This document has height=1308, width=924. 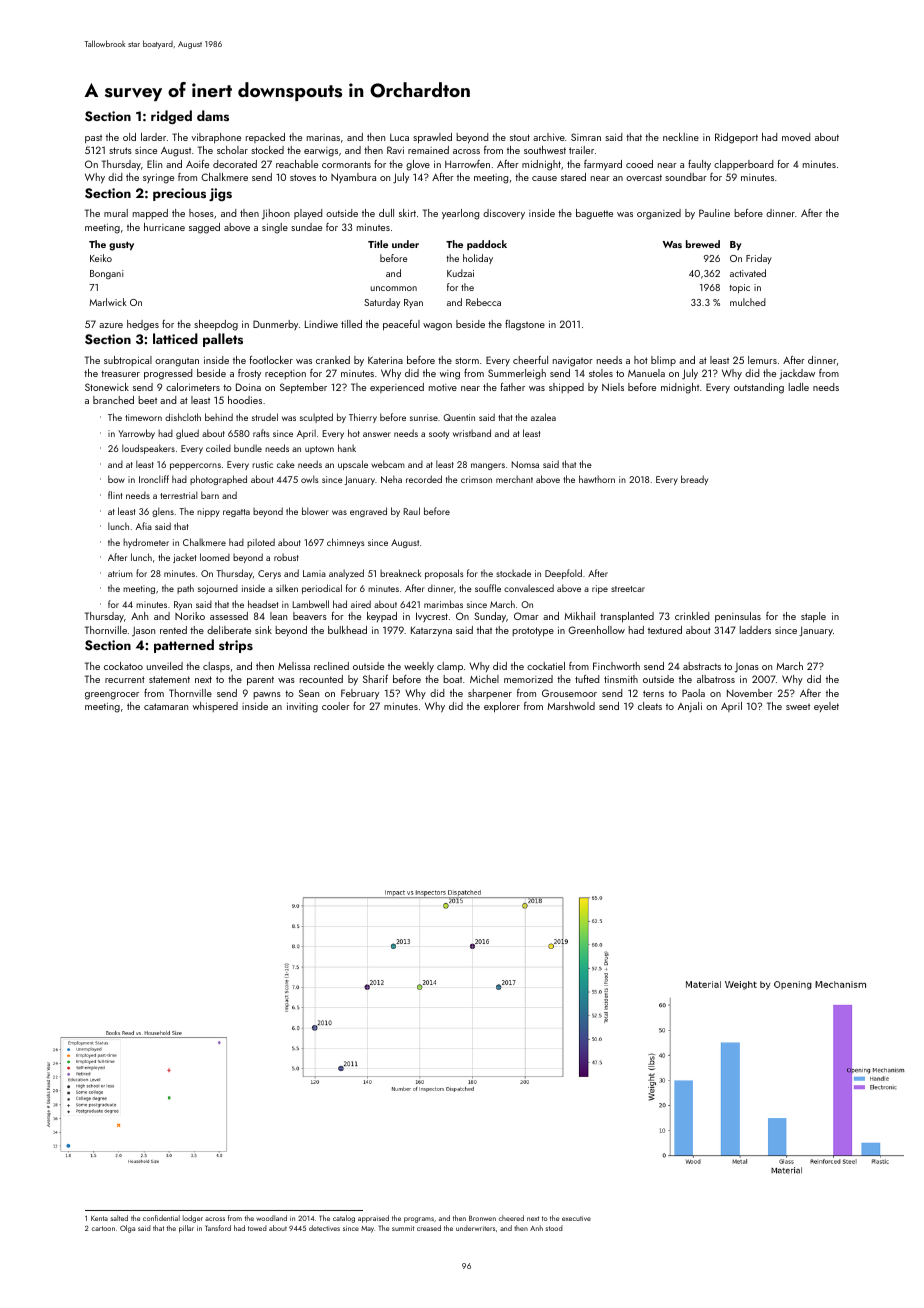 I want to click on hedges, so click(x=143, y=325).
